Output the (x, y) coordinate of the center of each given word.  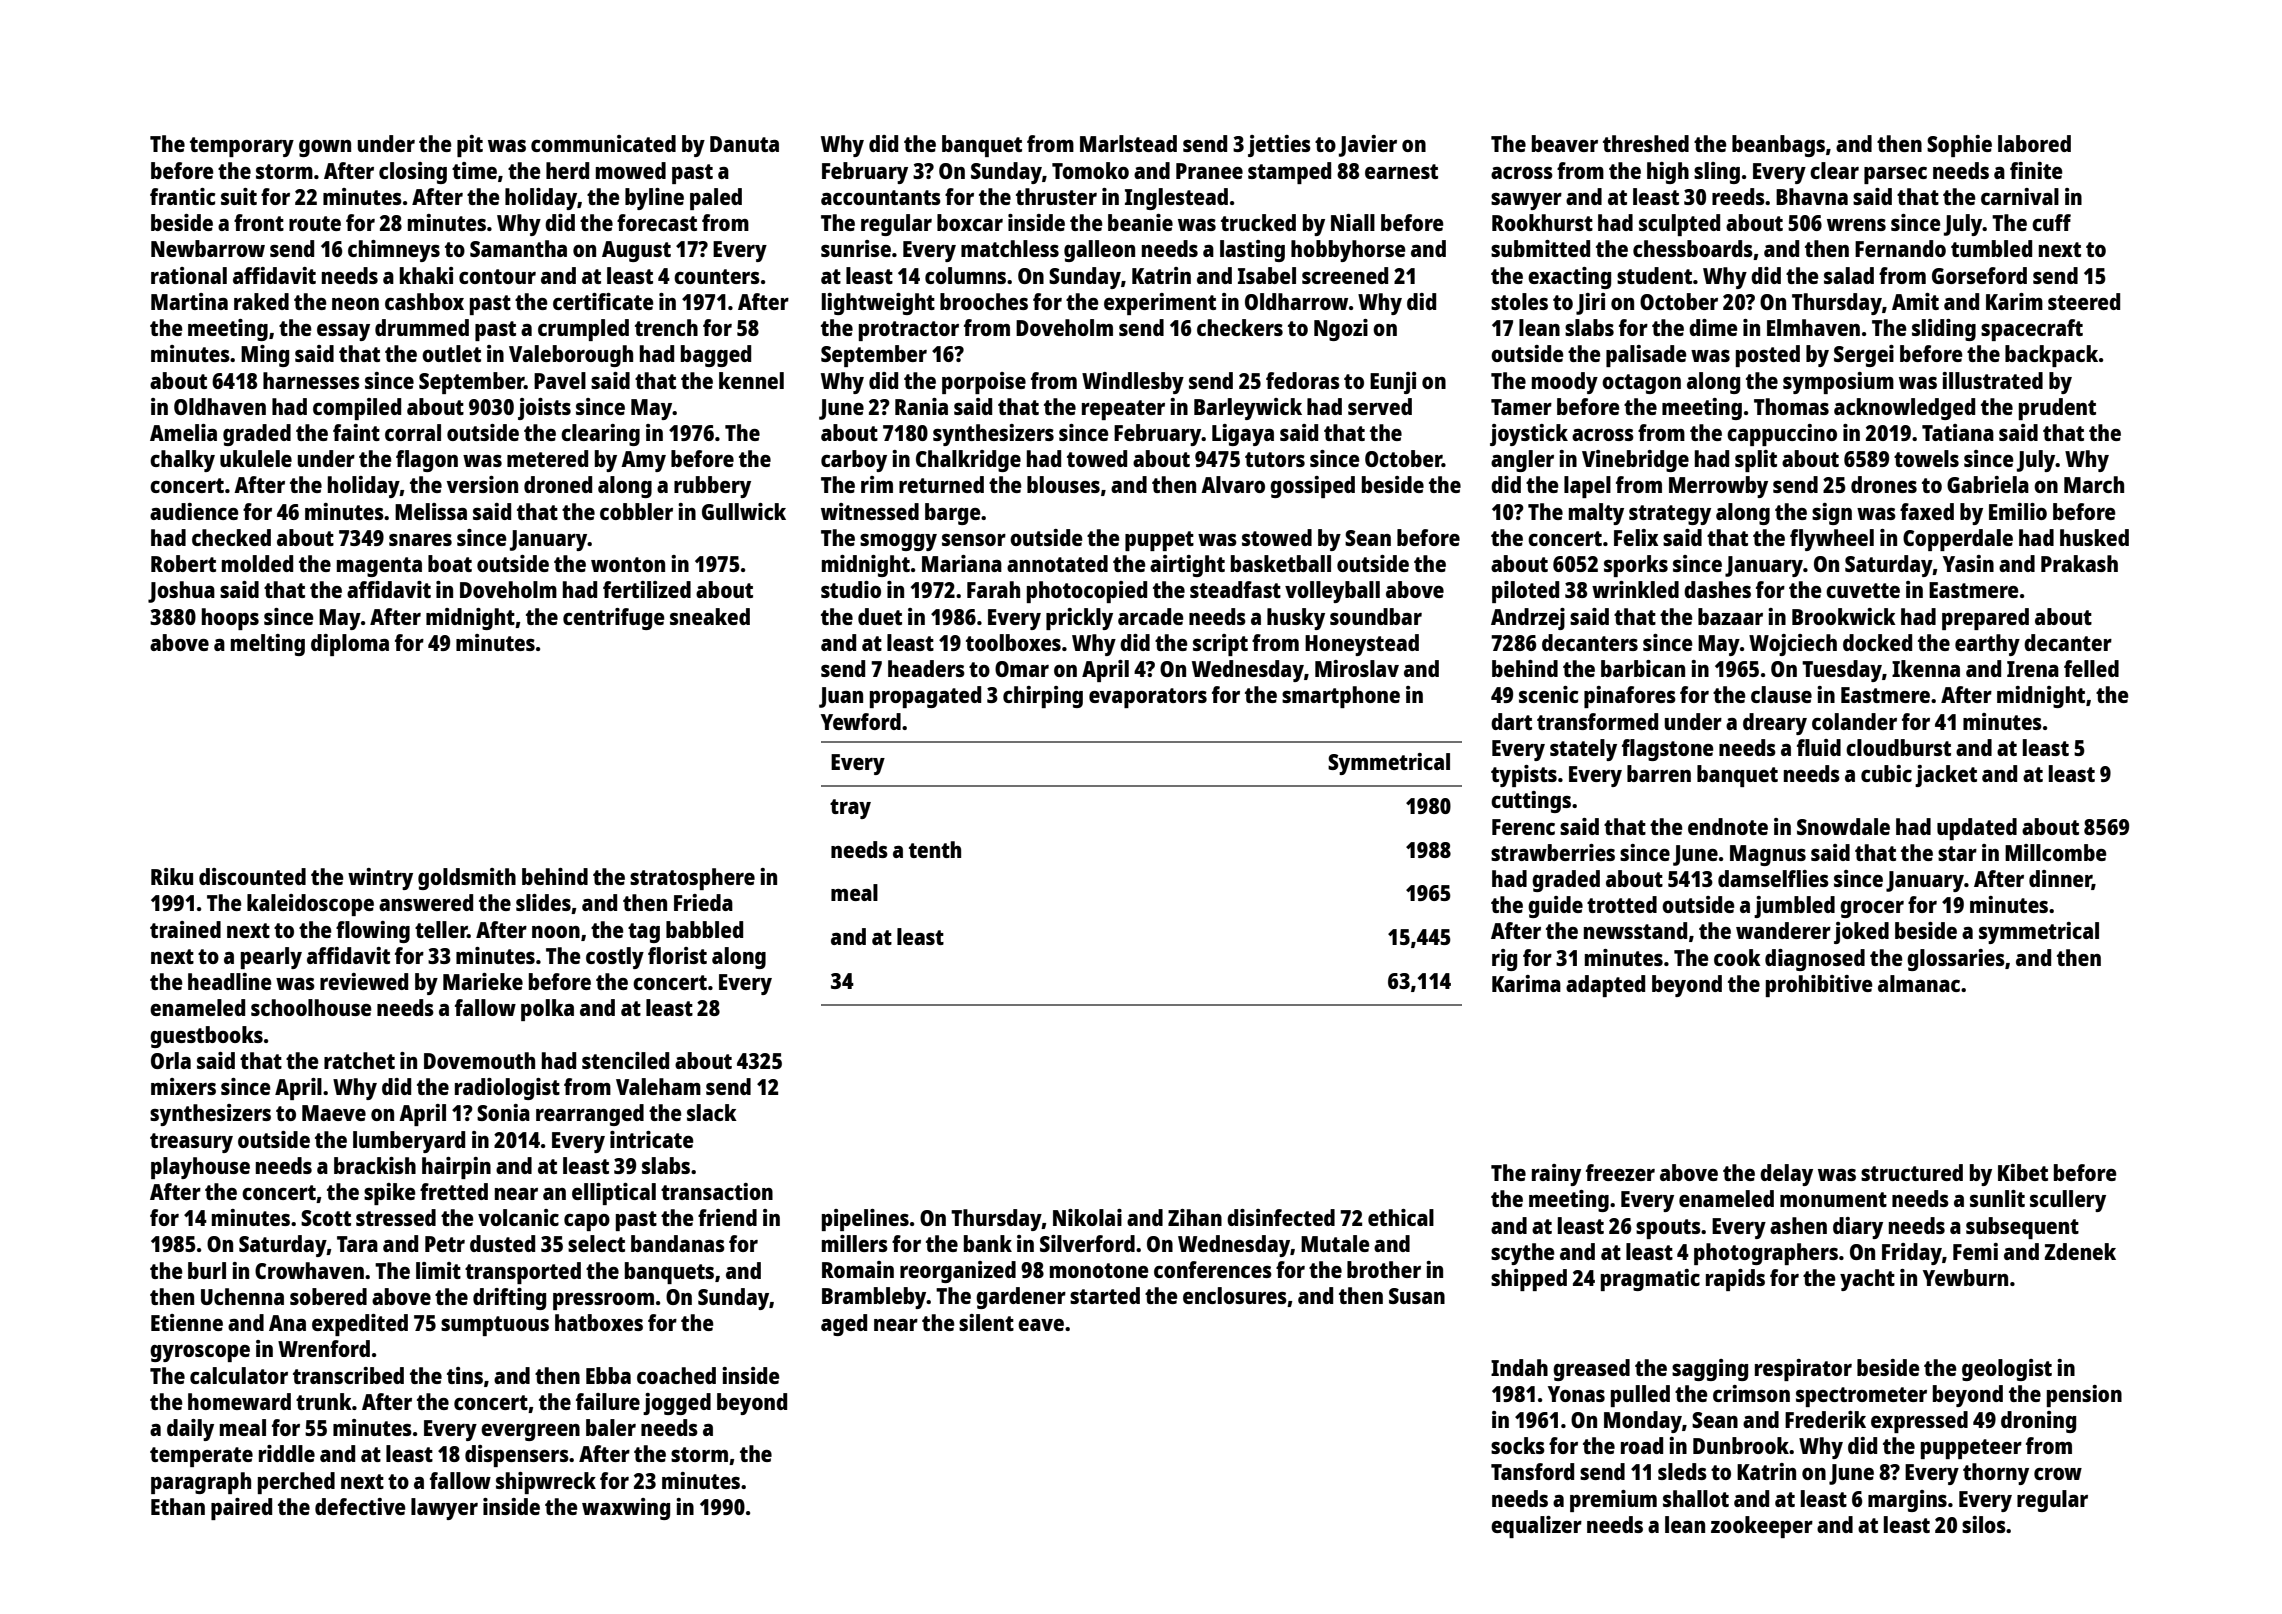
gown (325, 148)
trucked (1258, 222)
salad (1849, 275)
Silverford (1087, 1243)
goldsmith (467, 879)
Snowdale (1843, 826)
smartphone (1341, 697)
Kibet (2023, 1172)
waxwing (626, 1509)
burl (207, 1270)
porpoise (984, 383)
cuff (2051, 222)
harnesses (311, 380)
